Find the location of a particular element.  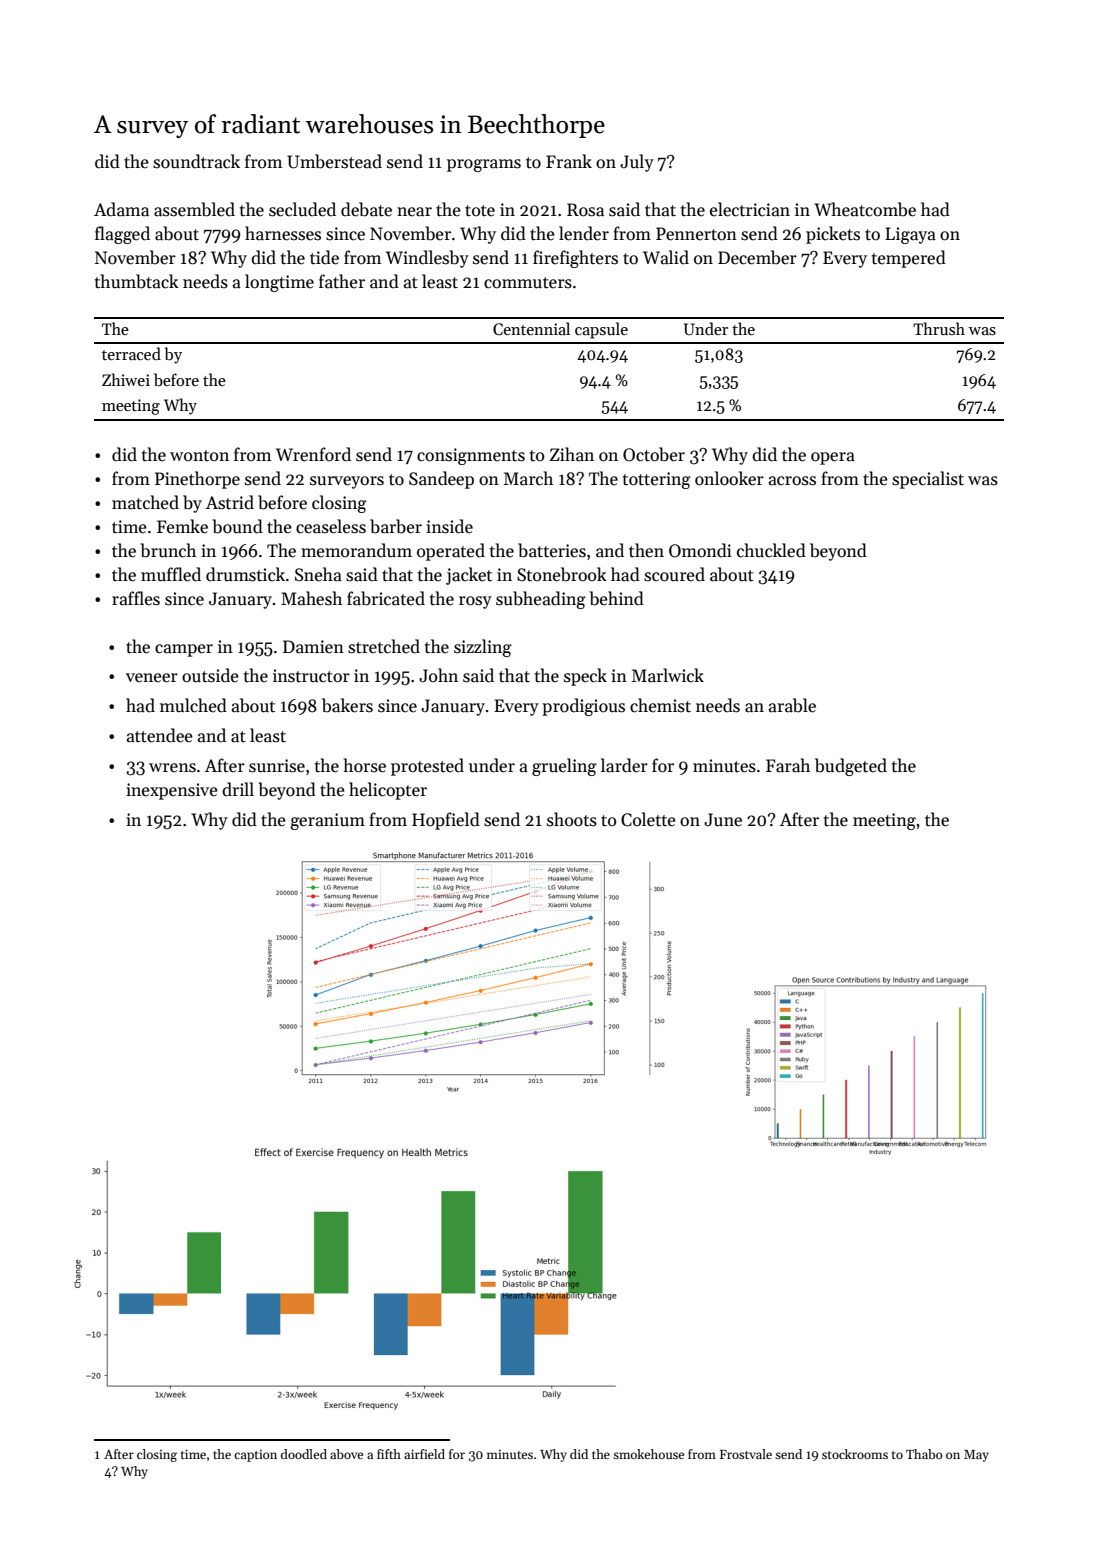

budgeted is located at coordinates (851, 767).
